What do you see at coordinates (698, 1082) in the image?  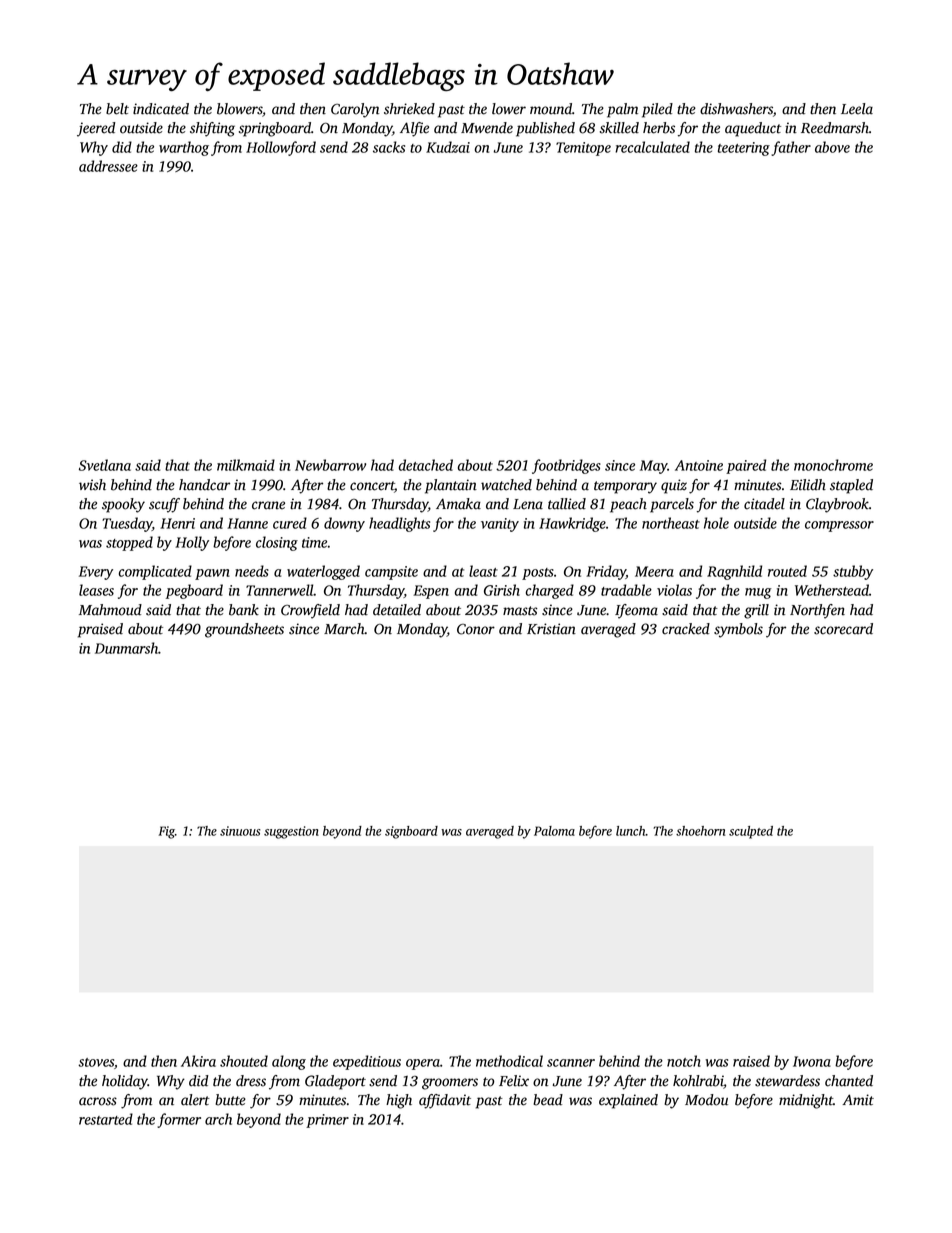 I see `kohlrabi` at bounding box center [698, 1082].
